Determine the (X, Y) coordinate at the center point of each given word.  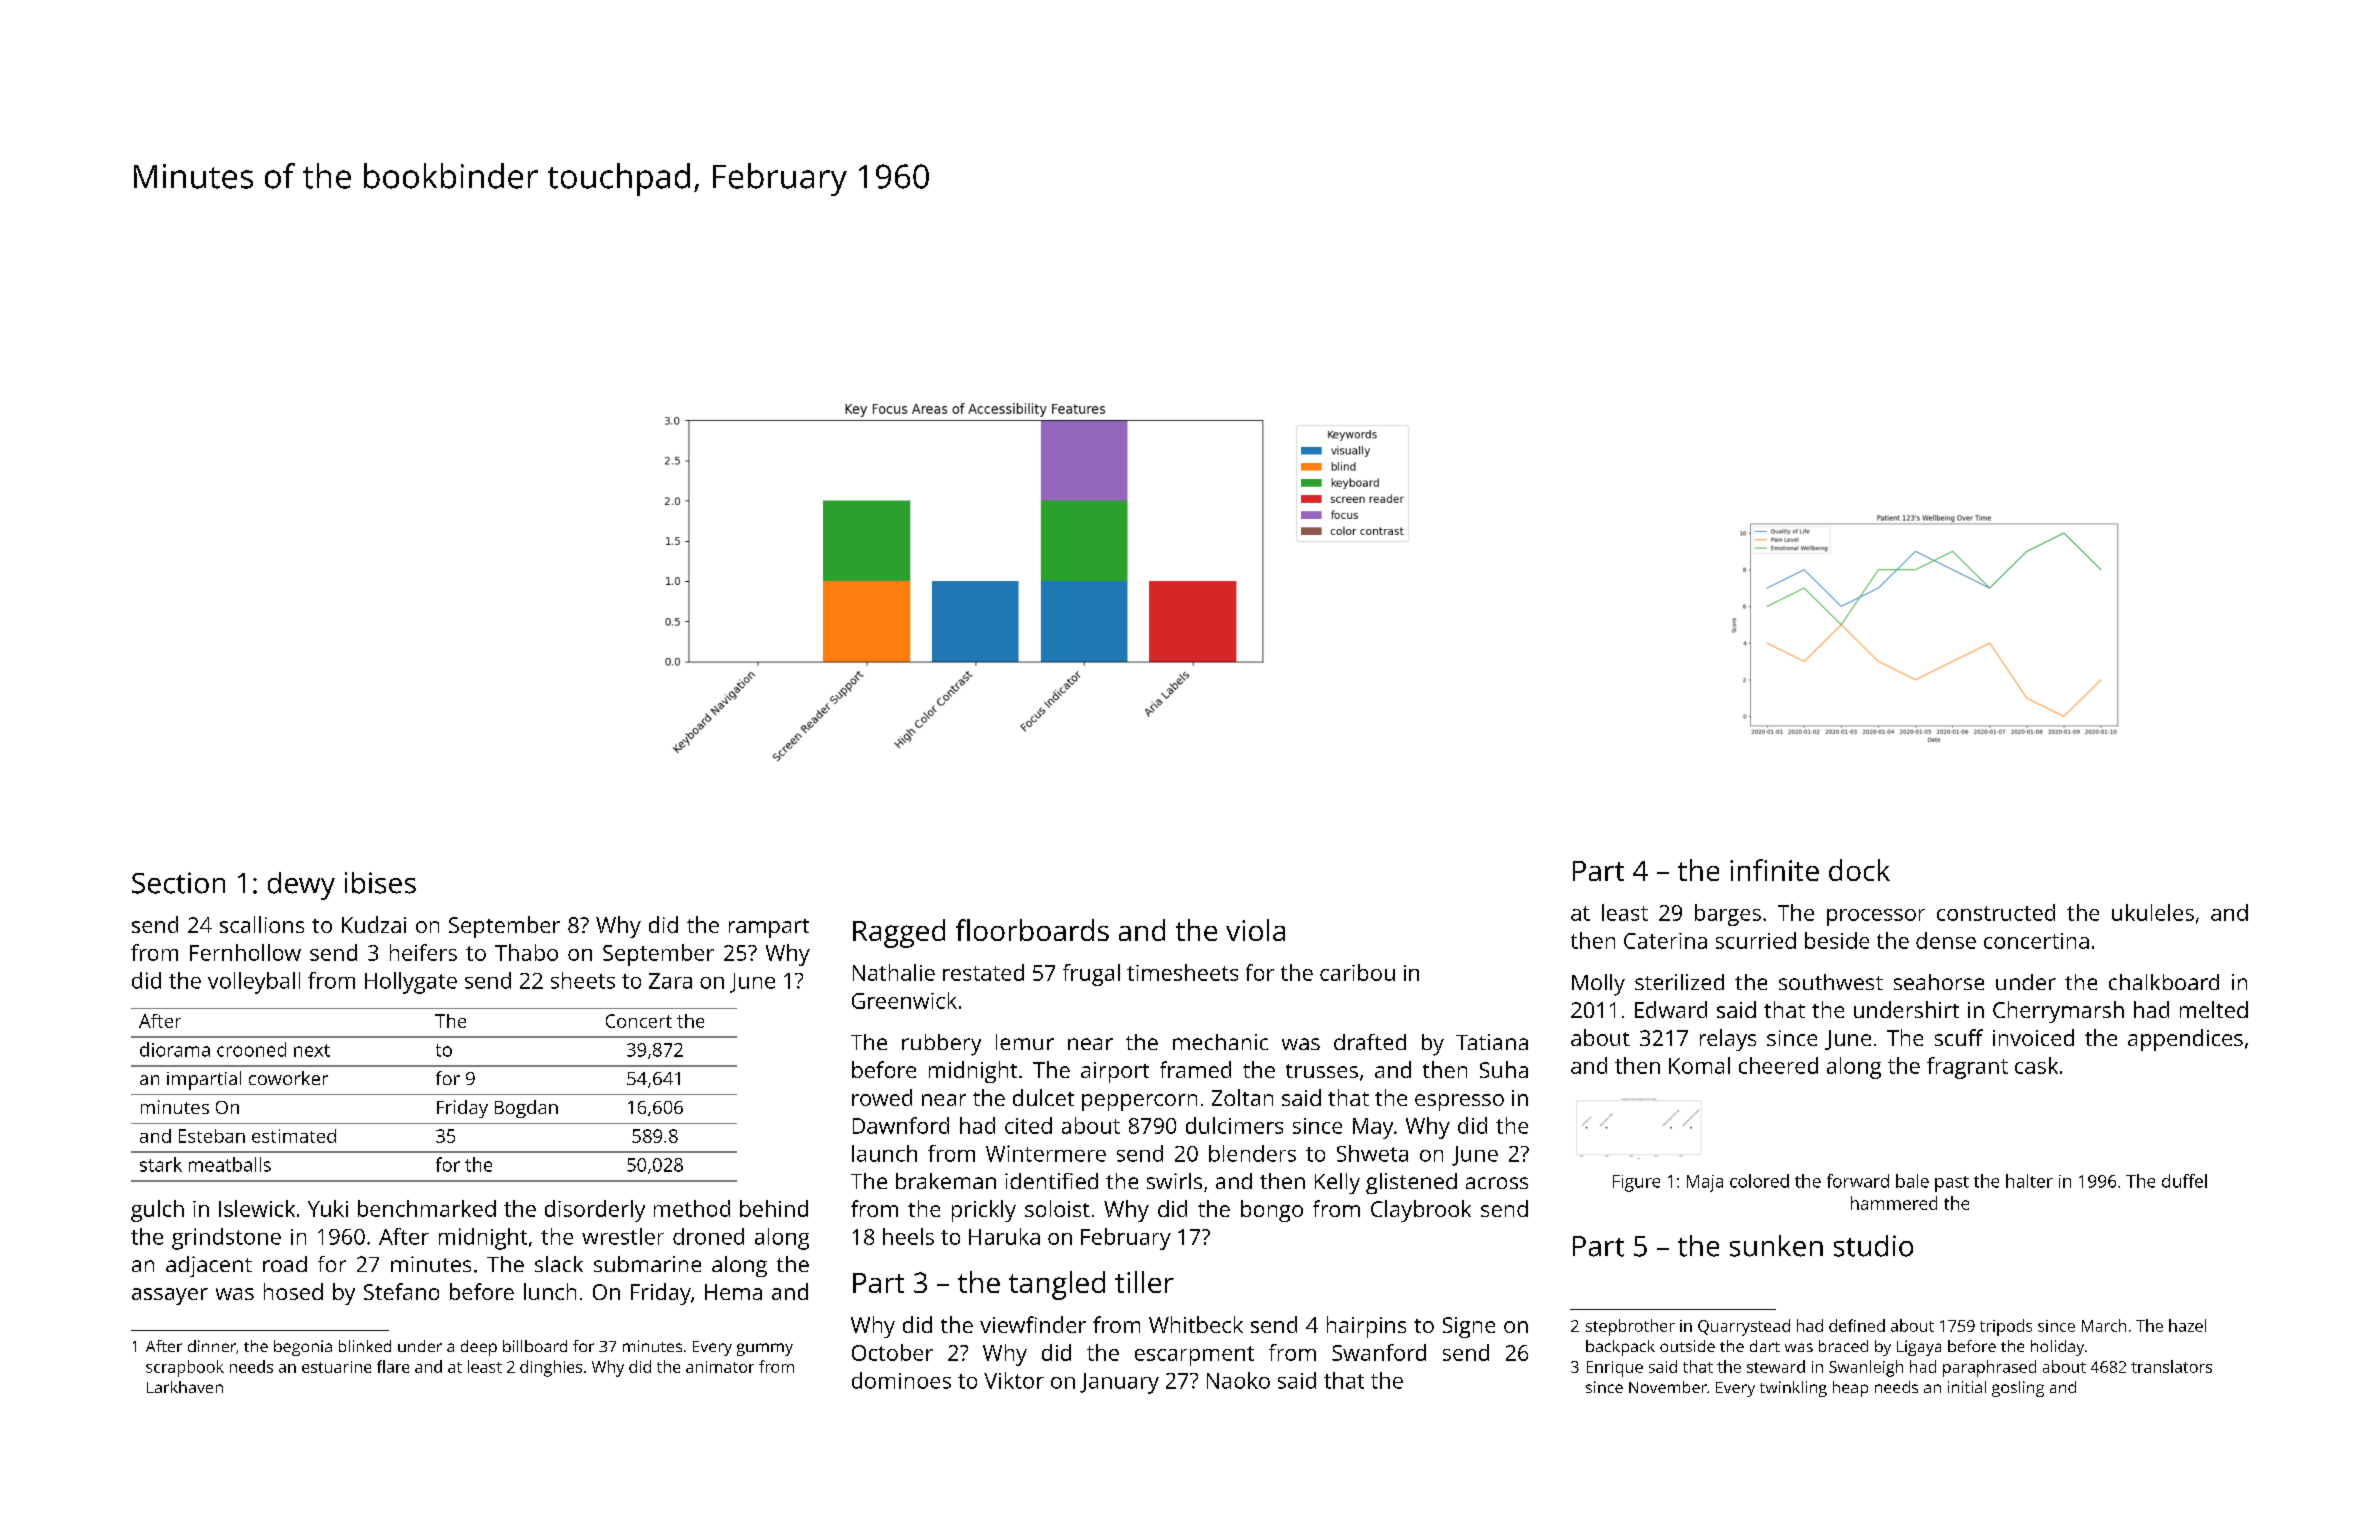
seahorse (1939, 982)
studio (1873, 1246)
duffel (2184, 1181)
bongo (1272, 1211)
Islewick (257, 1208)
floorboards (1032, 930)
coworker (288, 1078)
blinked (365, 1346)
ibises (380, 883)
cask (2036, 1065)
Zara (670, 981)
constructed (1996, 912)
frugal (1091, 975)
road (285, 1264)
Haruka (1004, 1236)
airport (1115, 1072)
